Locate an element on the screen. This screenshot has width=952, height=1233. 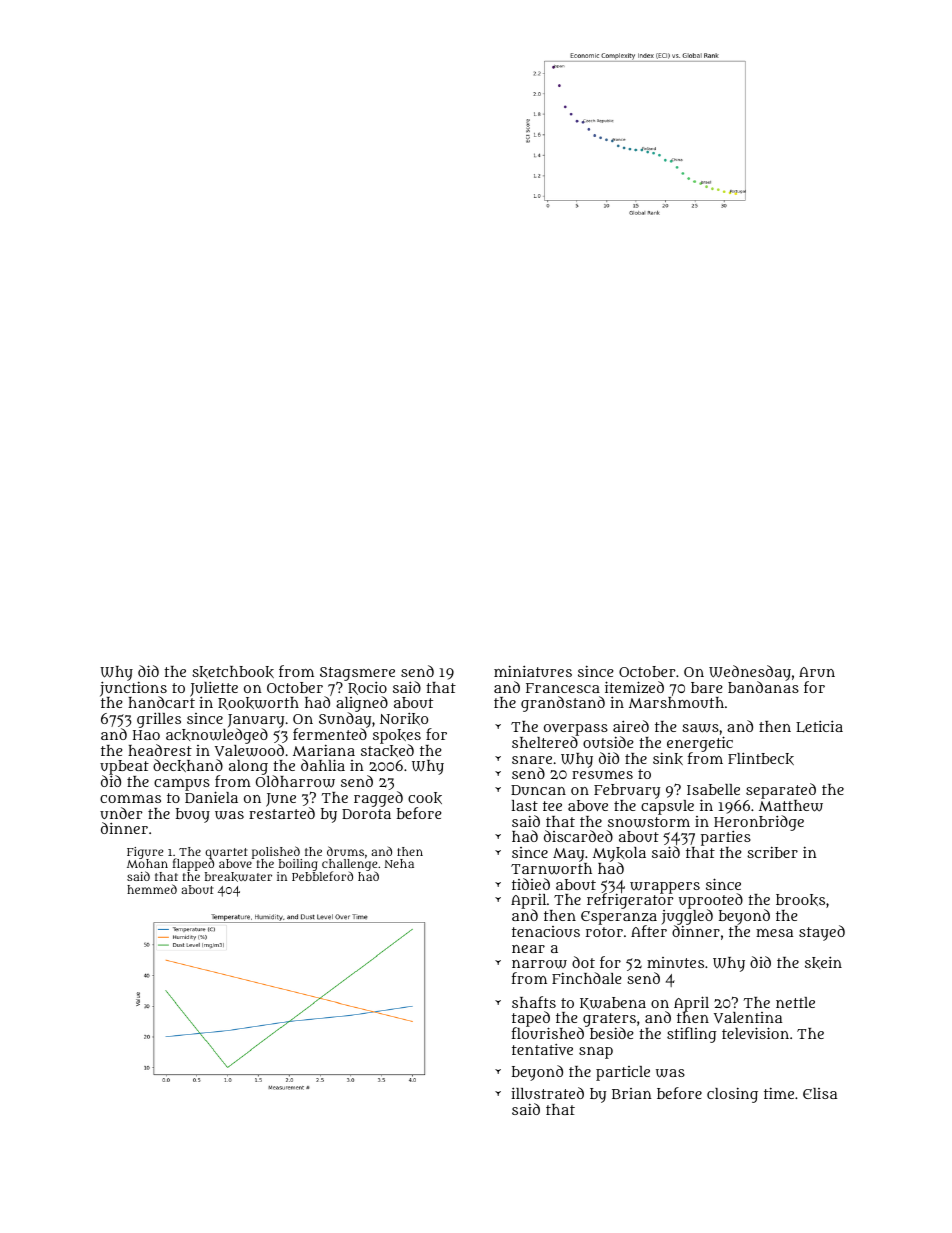
Finchdale is located at coordinates (586, 978).
